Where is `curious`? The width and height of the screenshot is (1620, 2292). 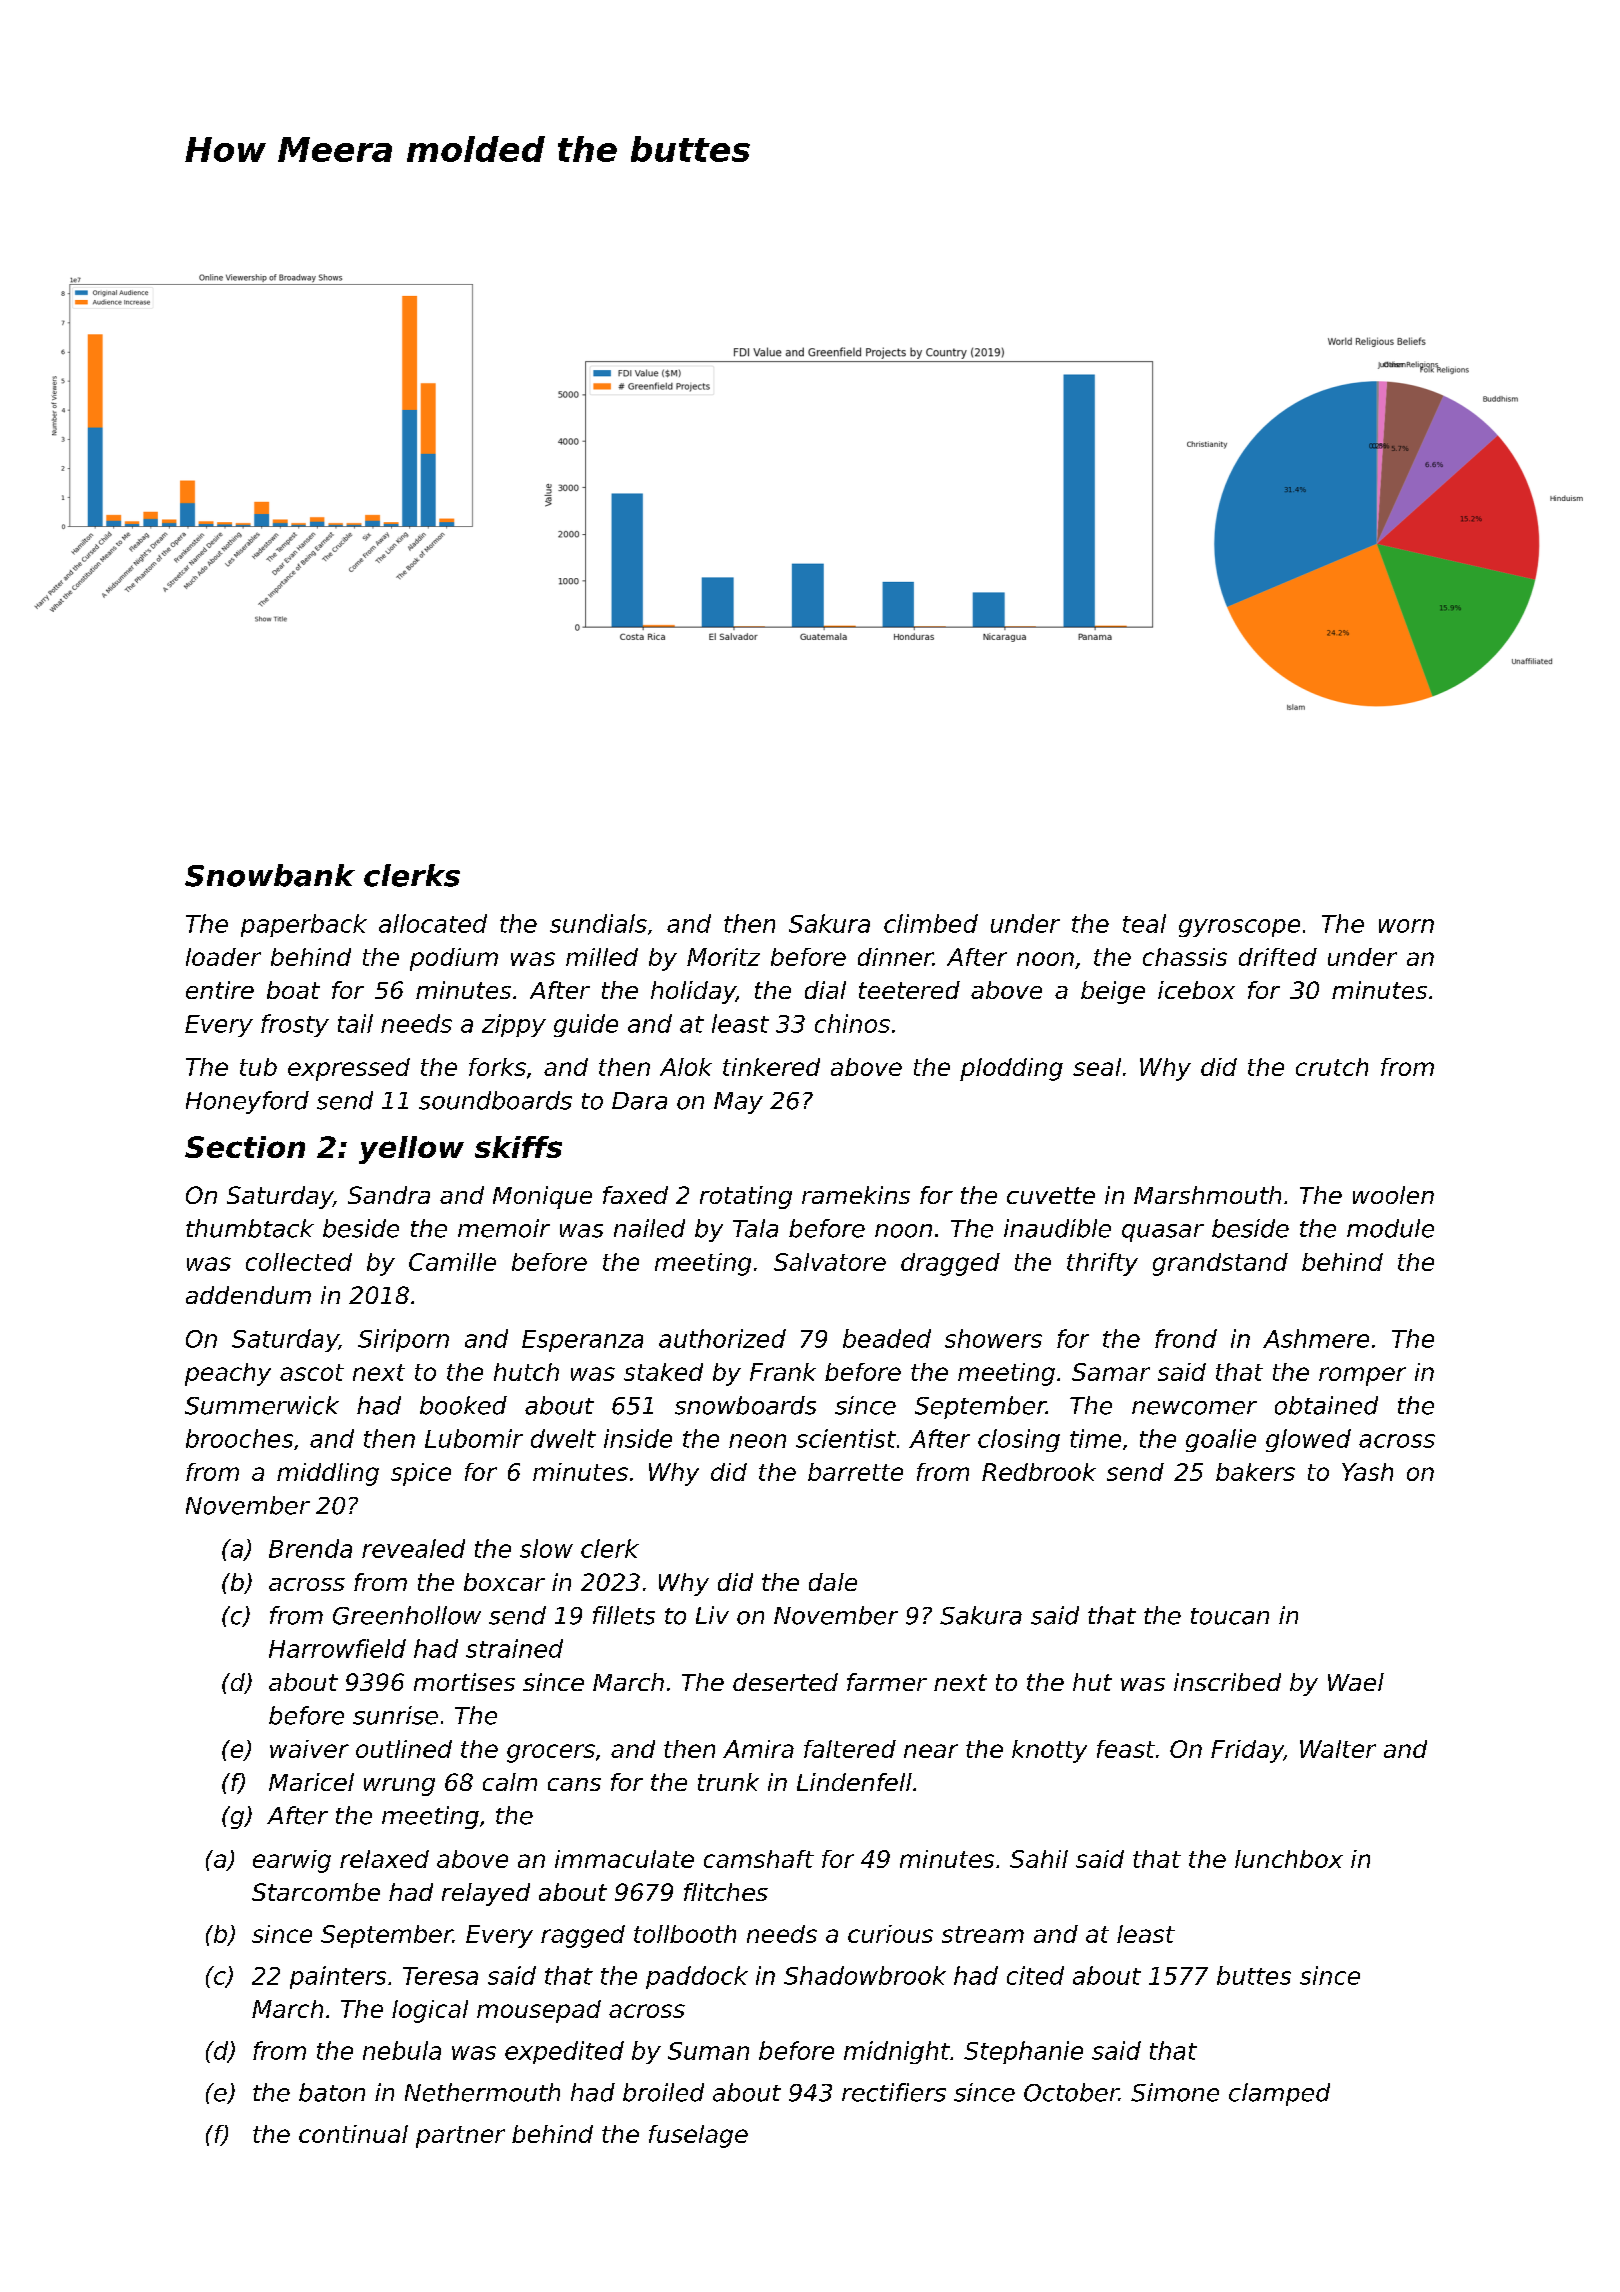 curious is located at coordinates (890, 1934).
